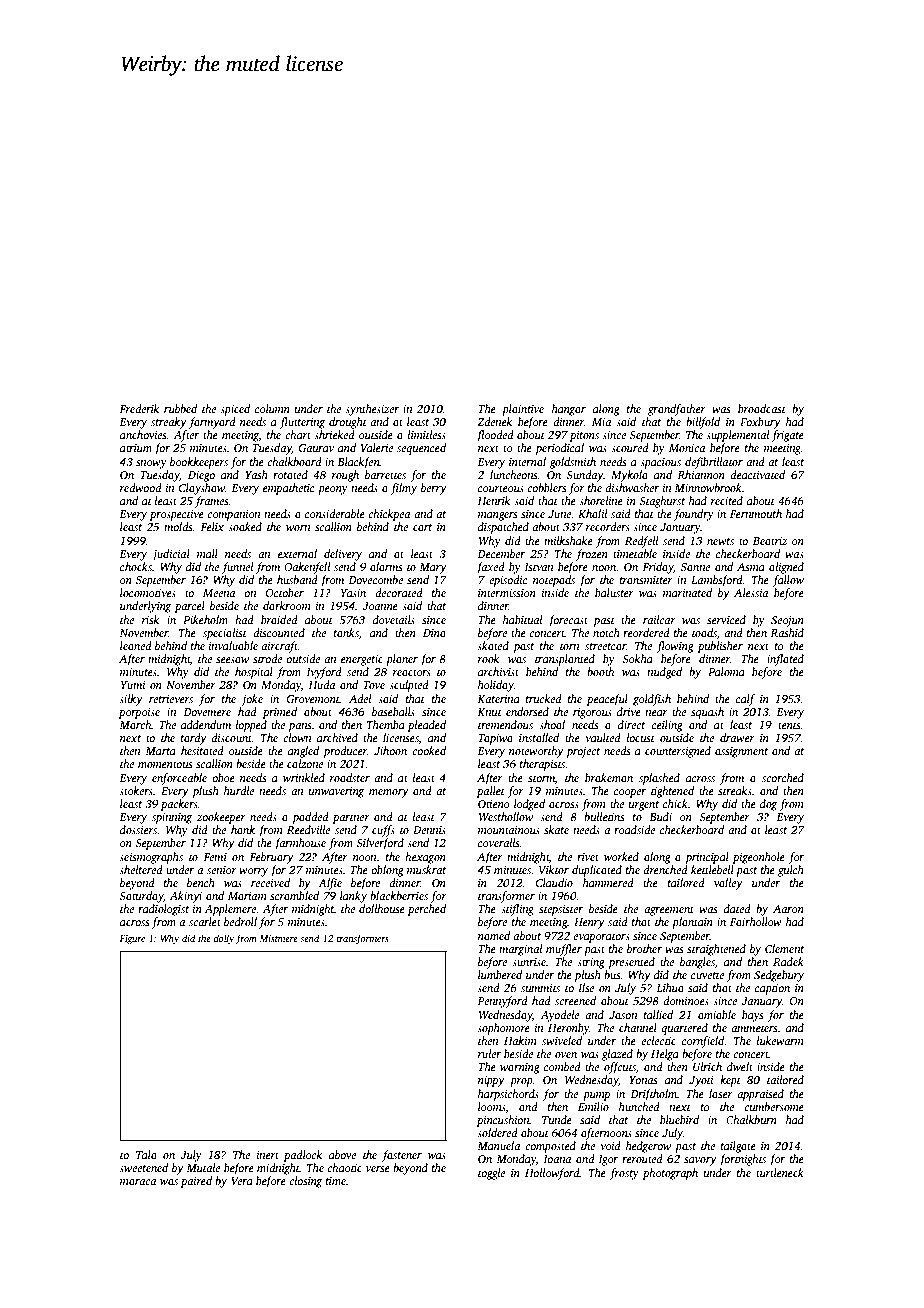  What do you see at coordinates (136, 566) in the screenshot?
I see `chocks` at bounding box center [136, 566].
